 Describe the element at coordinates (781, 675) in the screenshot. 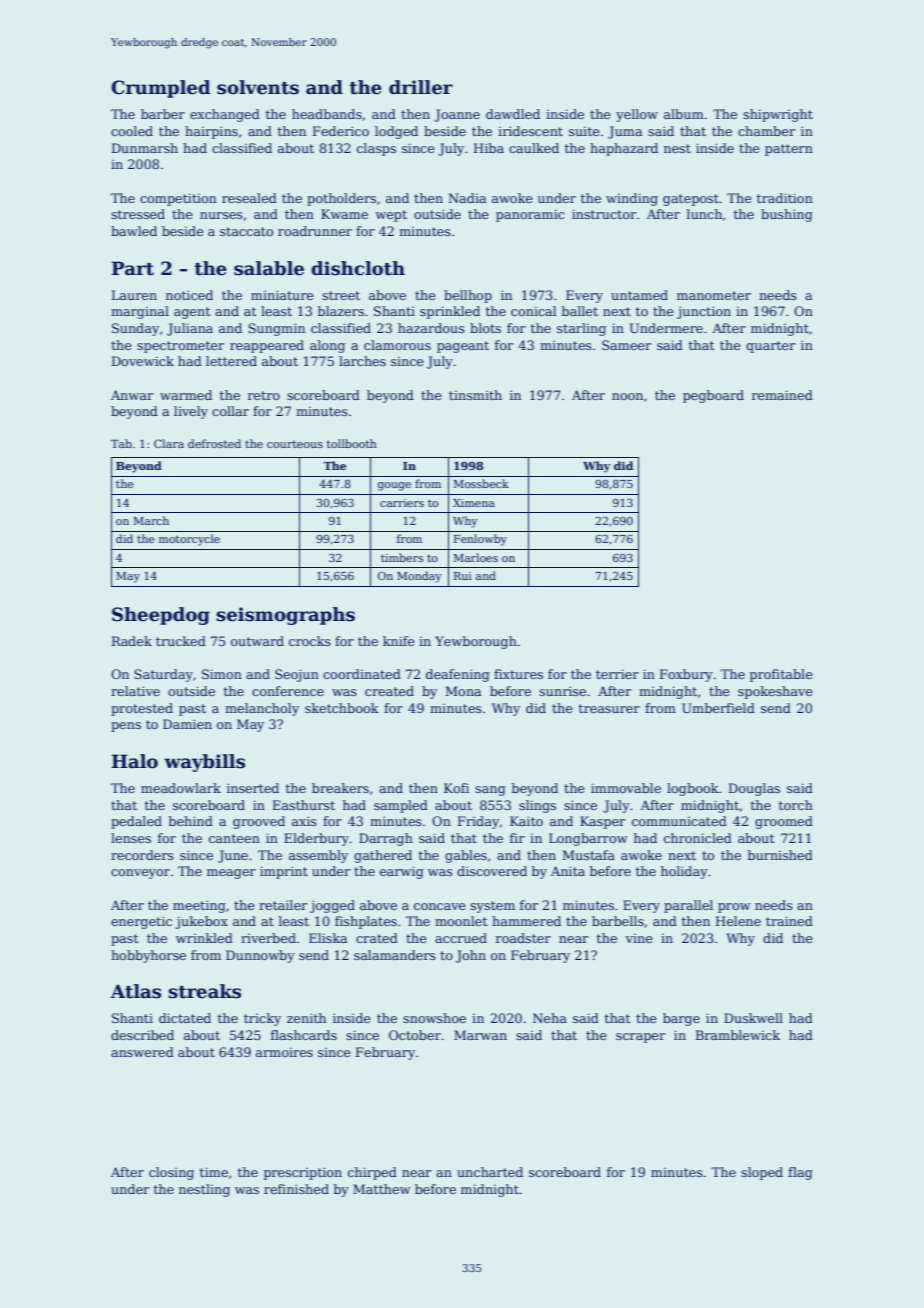

I see `profitable` at that location.
